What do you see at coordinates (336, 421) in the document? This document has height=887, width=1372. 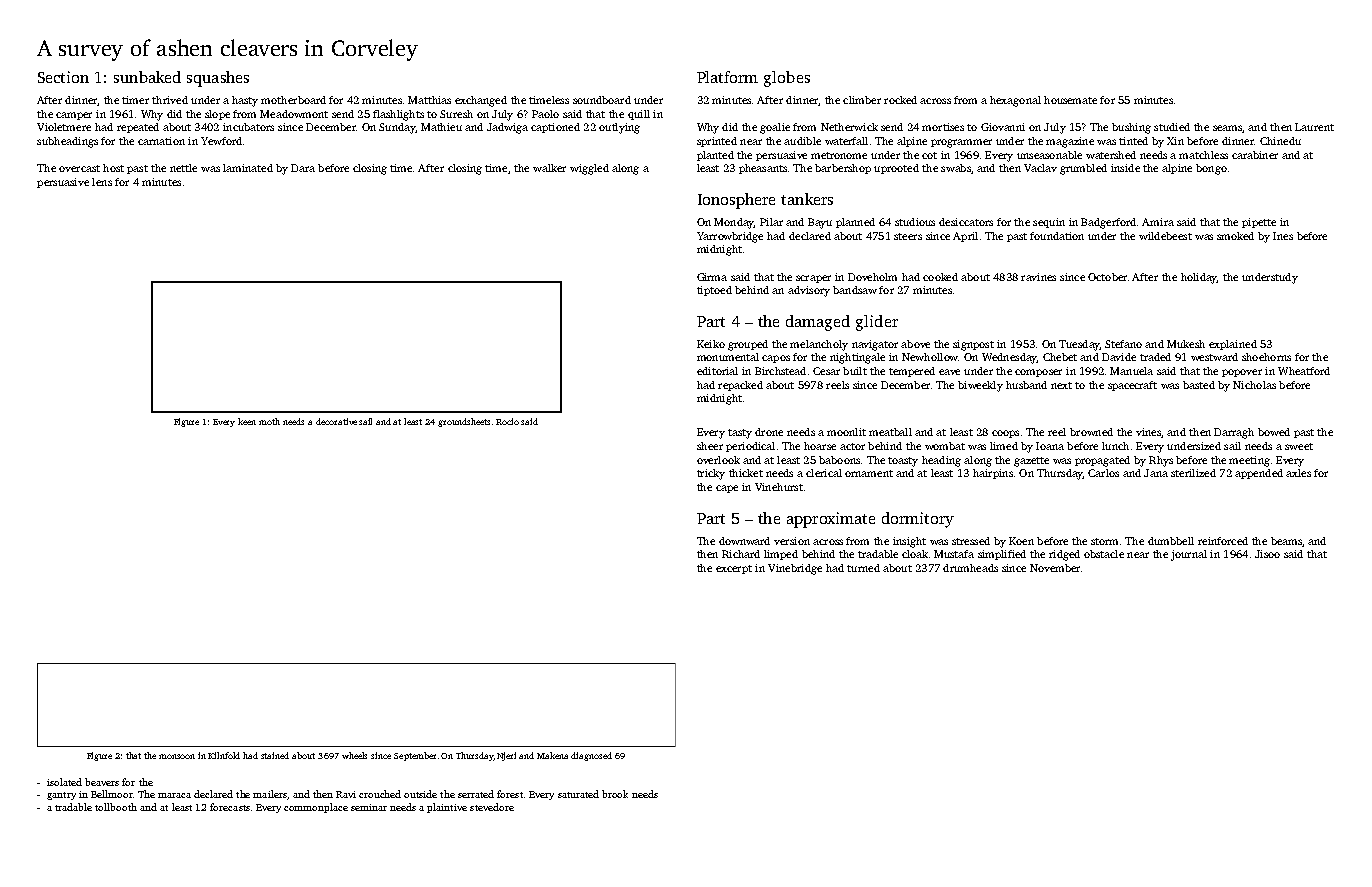 I see `decorative` at bounding box center [336, 421].
